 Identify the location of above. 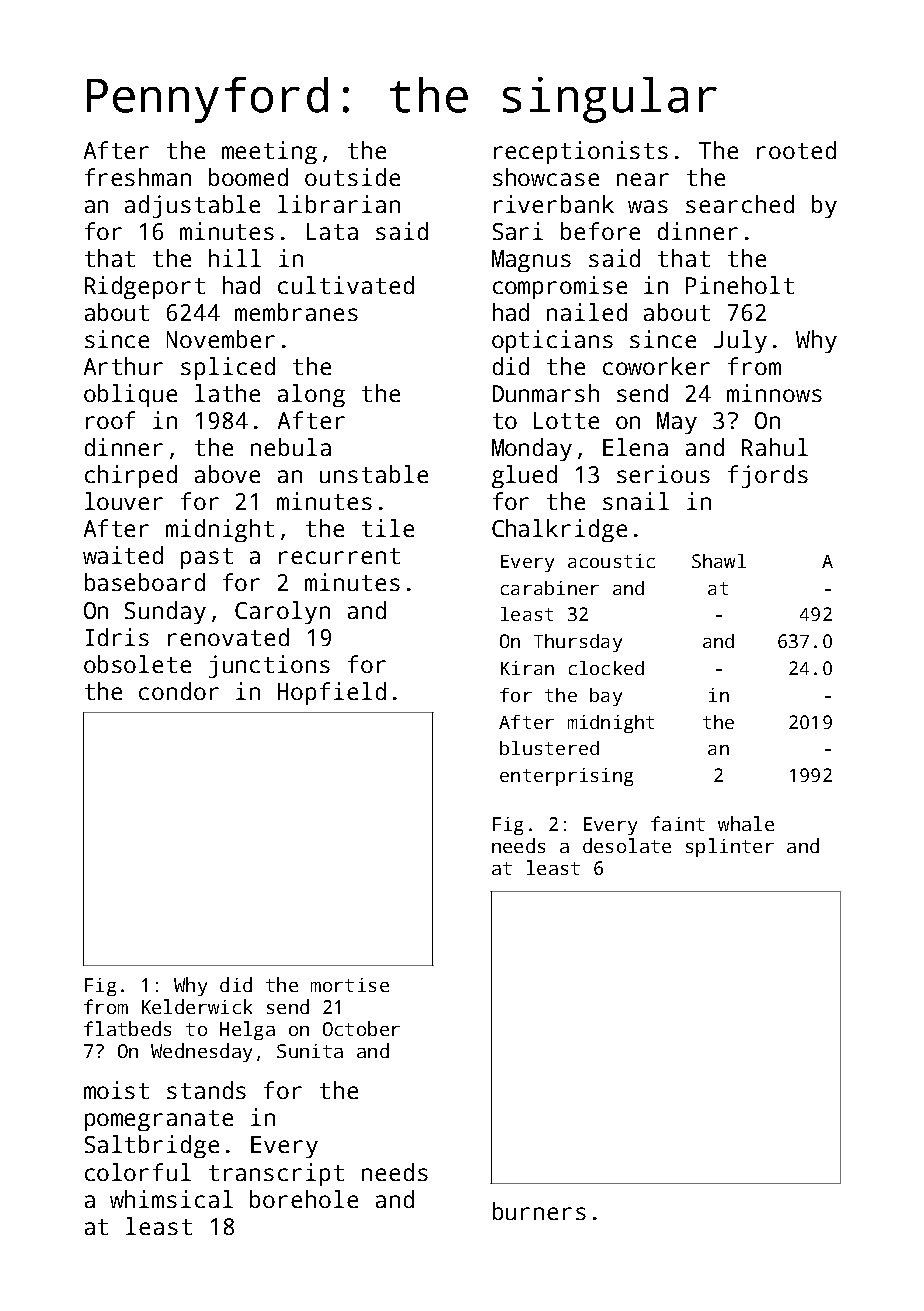
(227, 474).
